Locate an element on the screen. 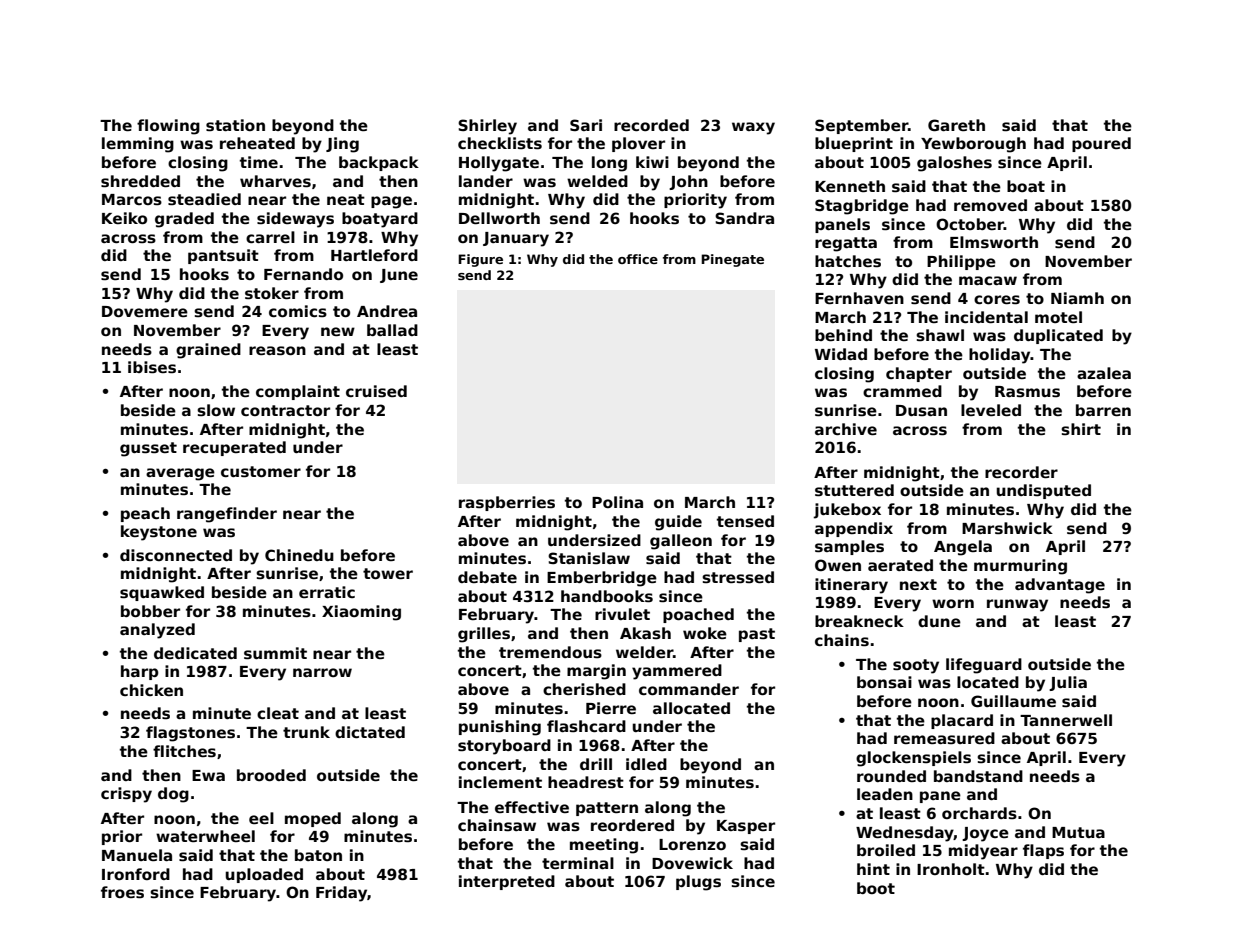 This screenshot has height=952, width=1233. poured is located at coordinates (1101, 144).
